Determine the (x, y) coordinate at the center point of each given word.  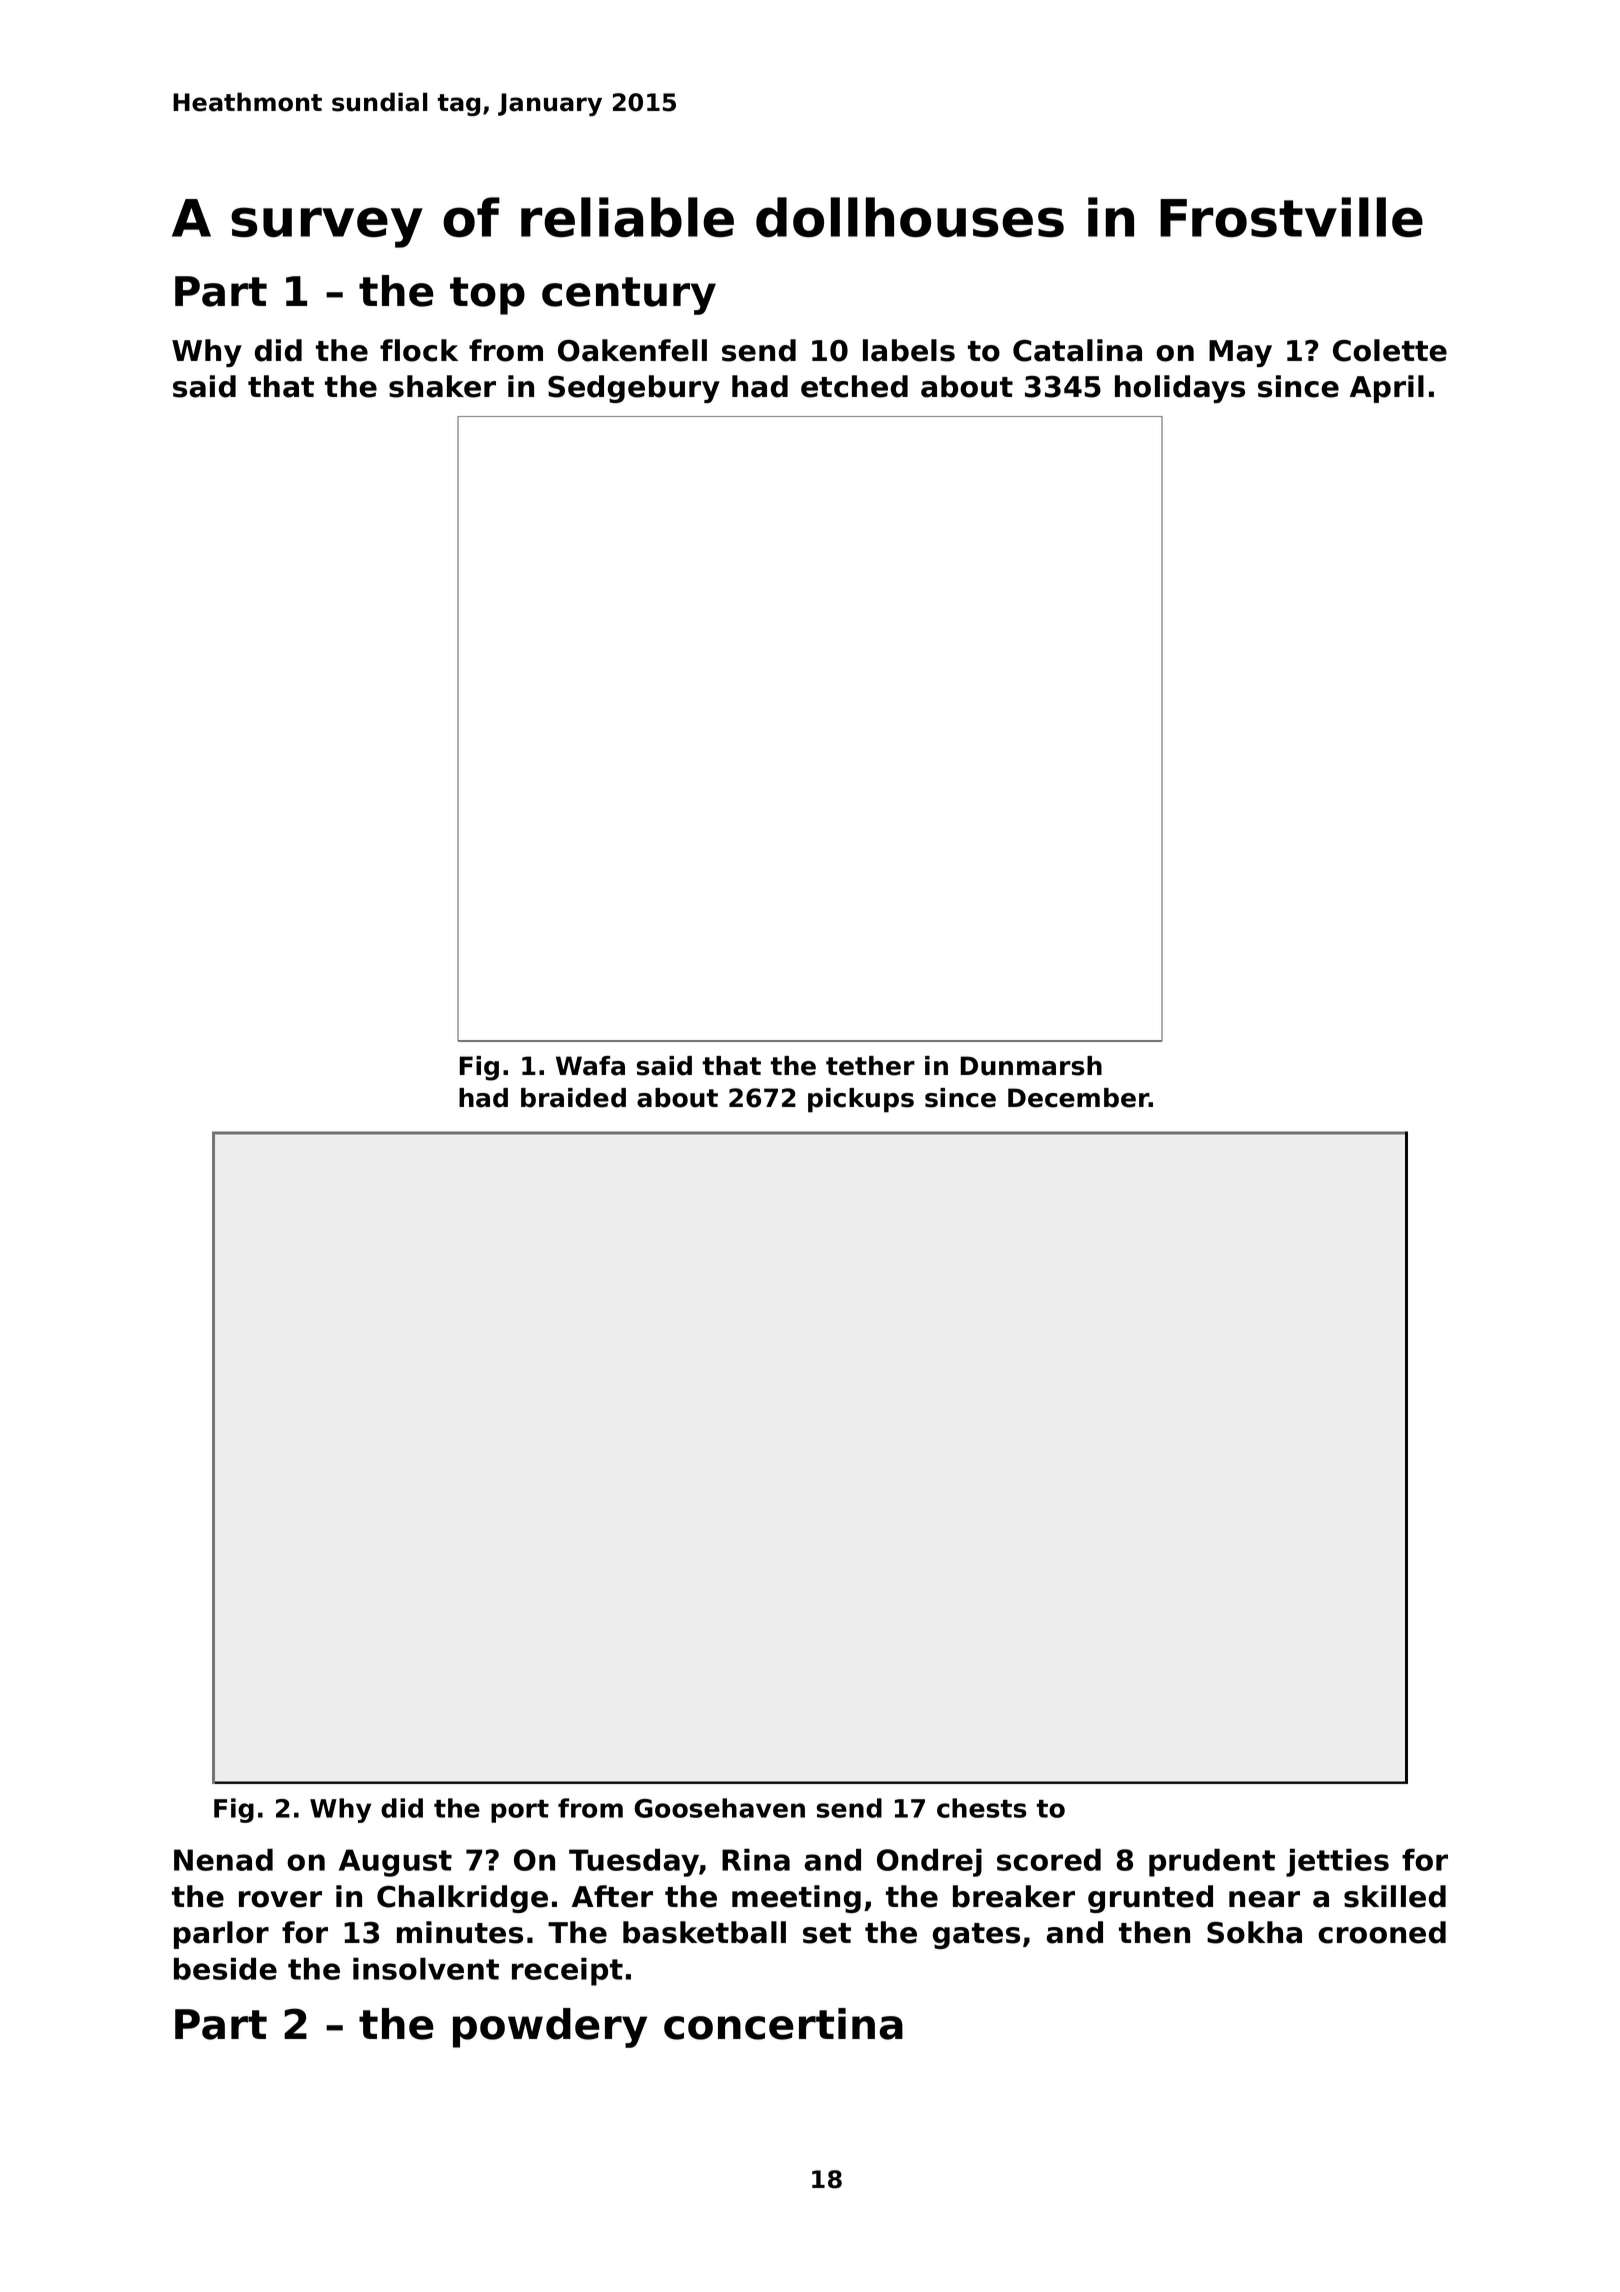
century (629, 296)
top (487, 296)
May (1240, 353)
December (1078, 1098)
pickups (861, 1100)
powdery (550, 2028)
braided (573, 1098)
